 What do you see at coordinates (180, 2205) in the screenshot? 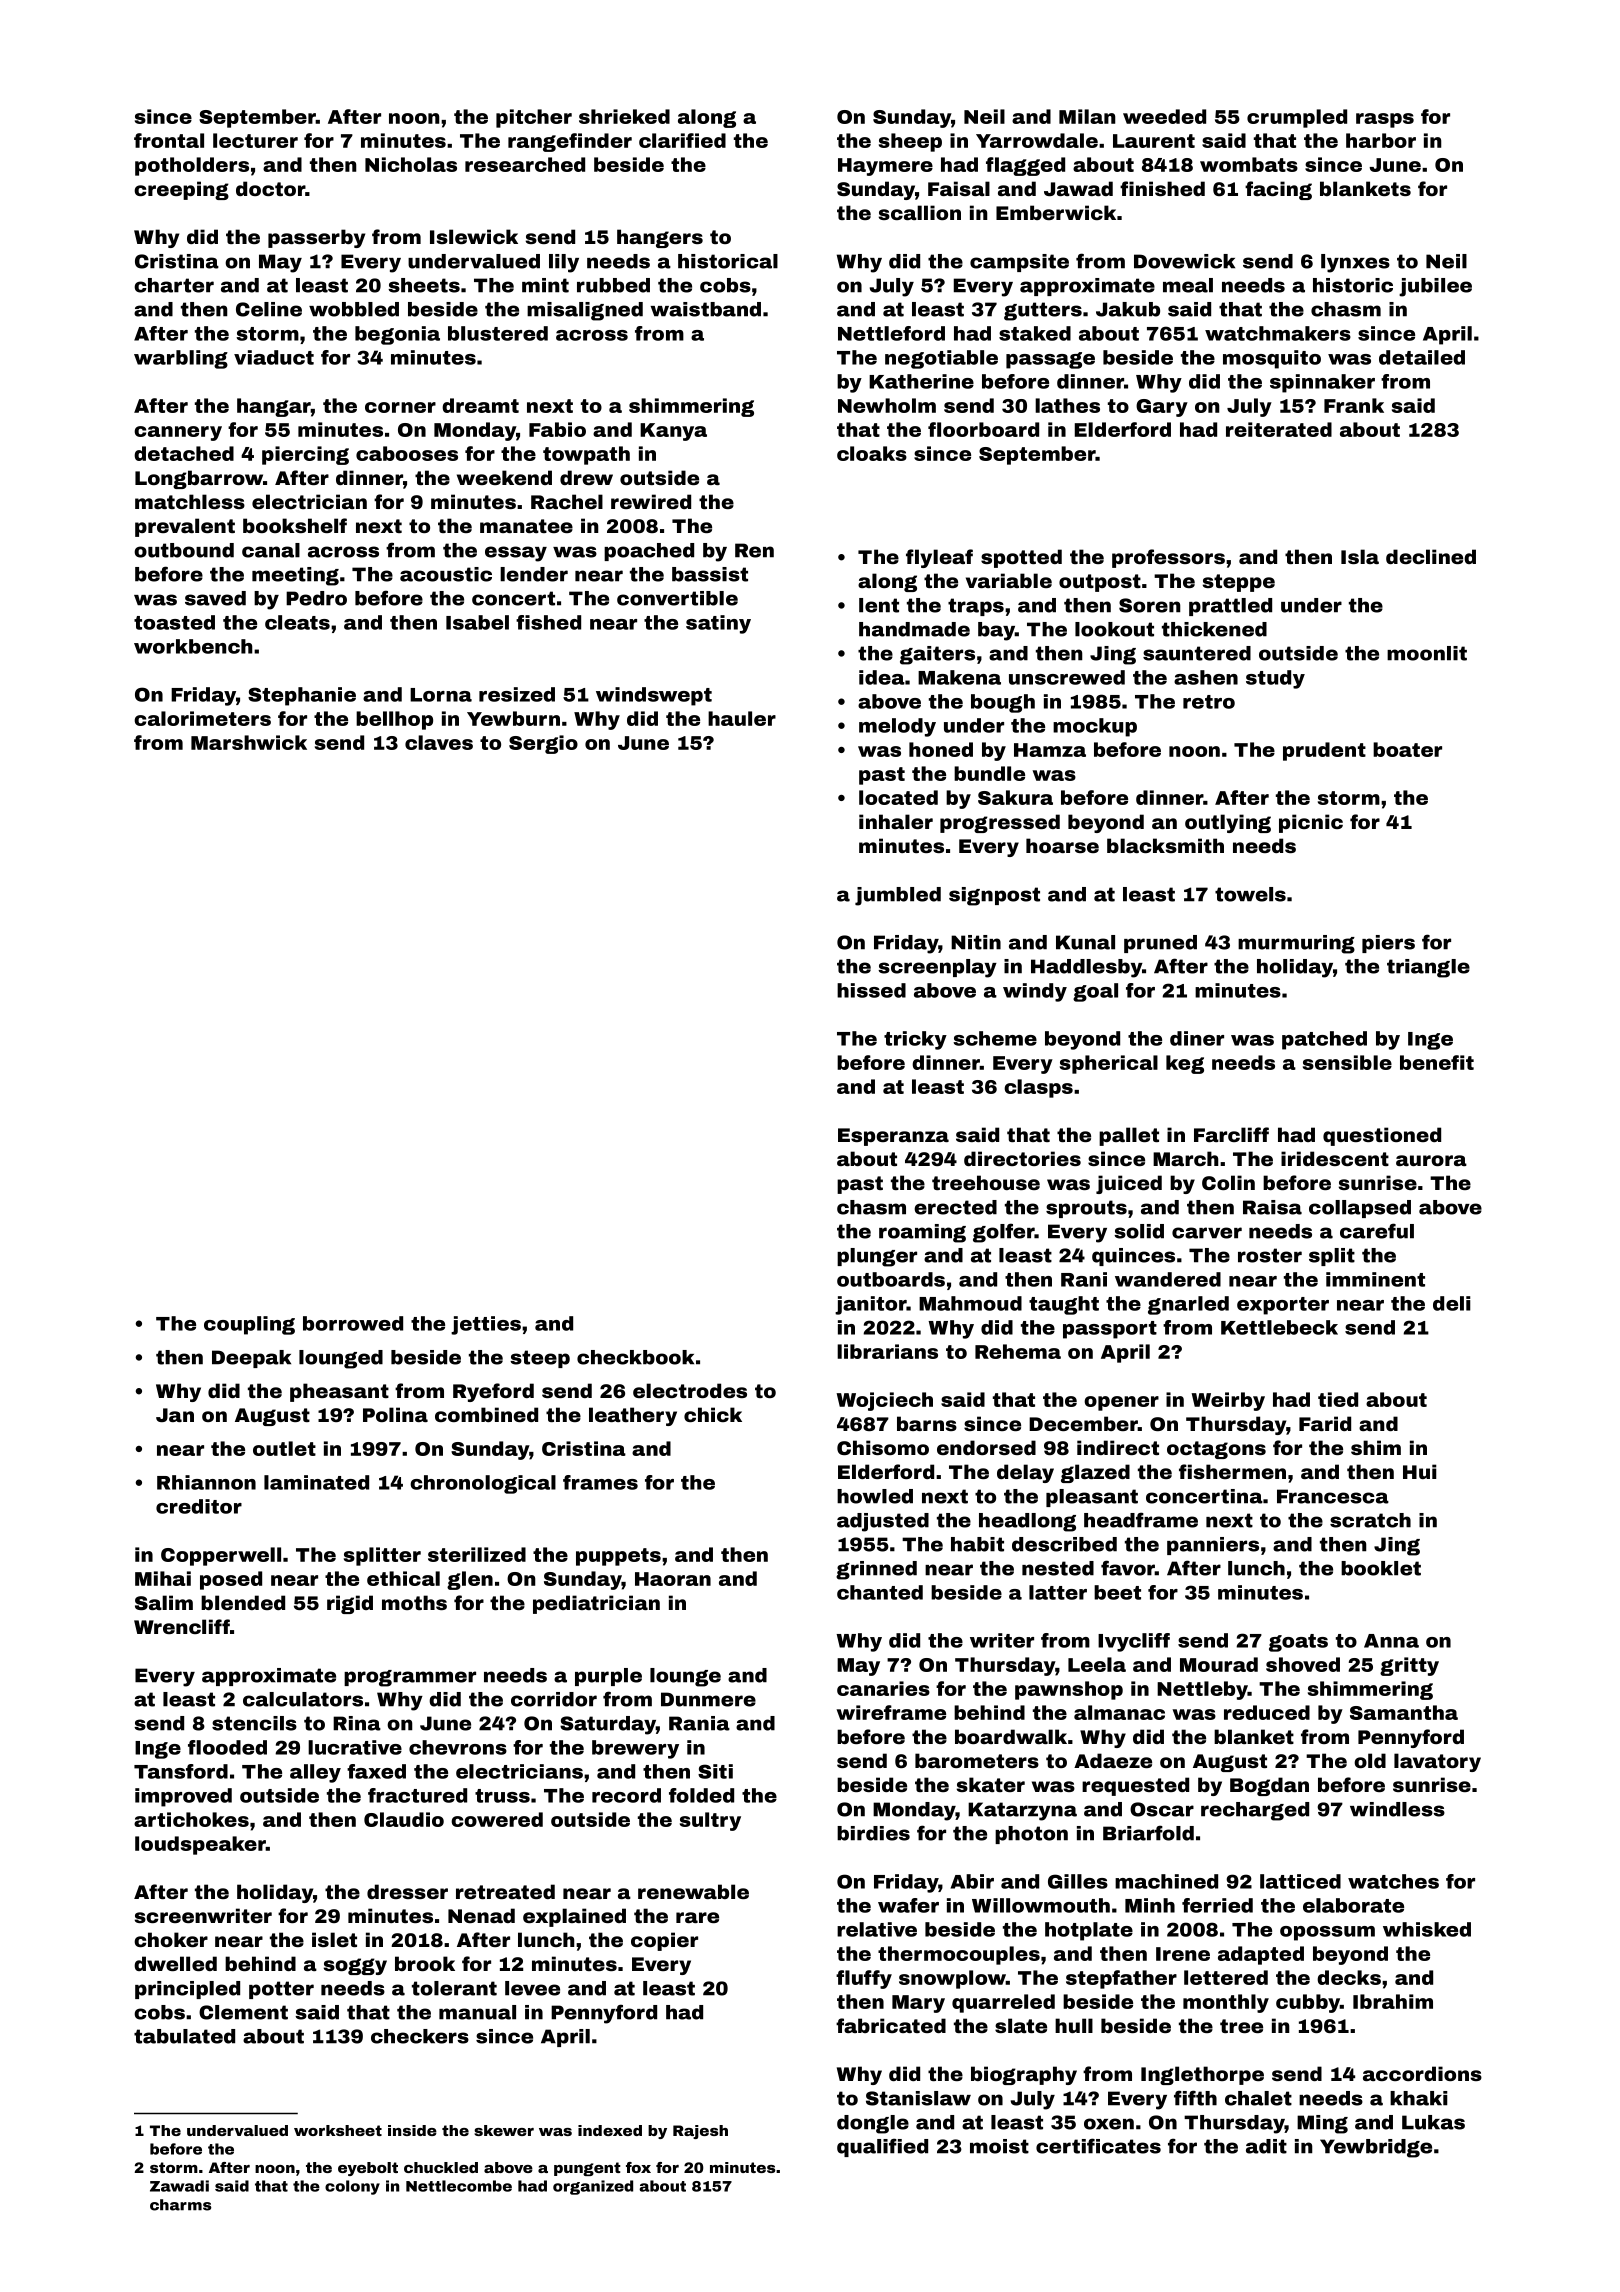
I see `charms` at bounding box center [180, 2205].
